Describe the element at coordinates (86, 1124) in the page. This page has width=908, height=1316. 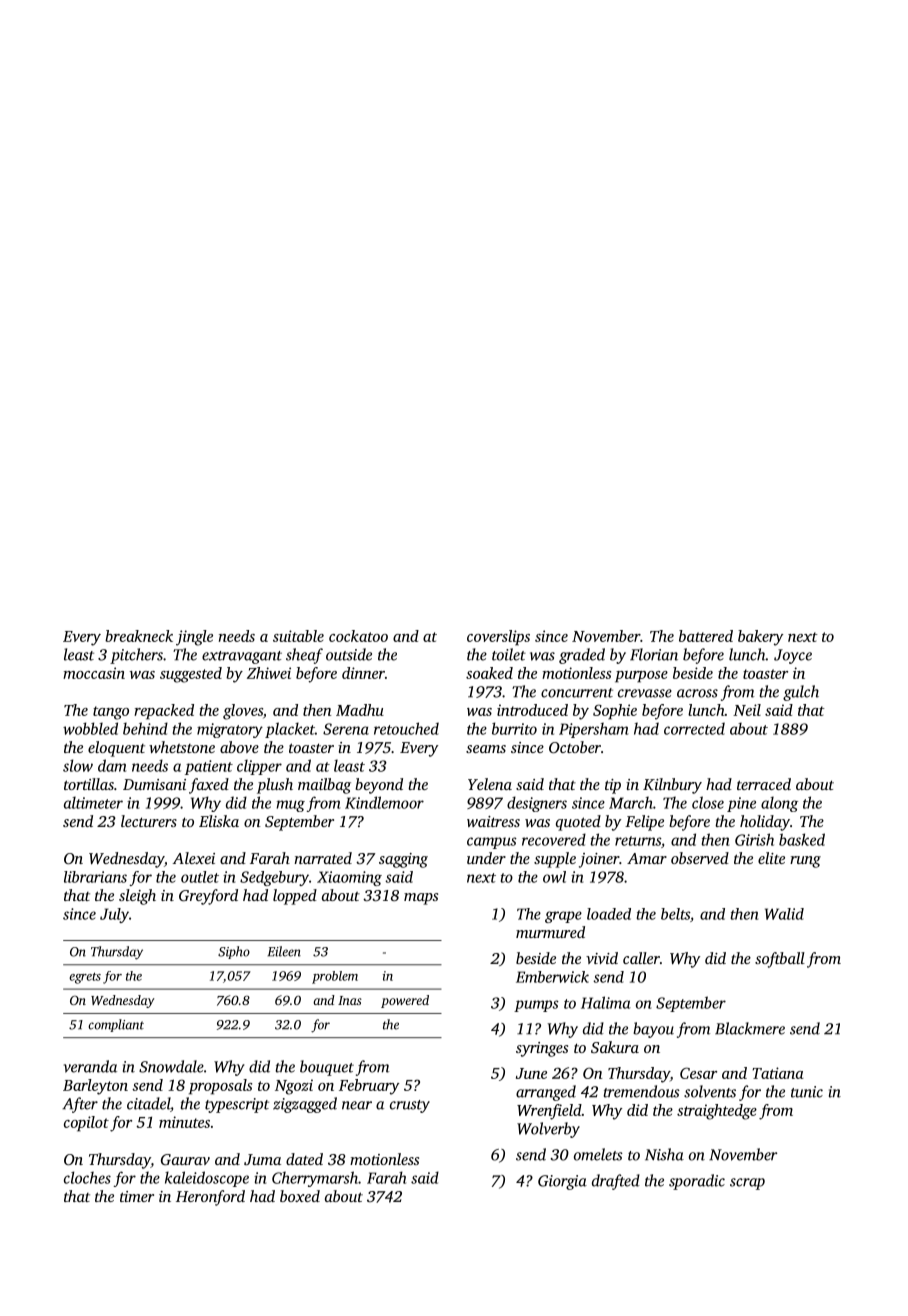
I see `copilot` at that location.
